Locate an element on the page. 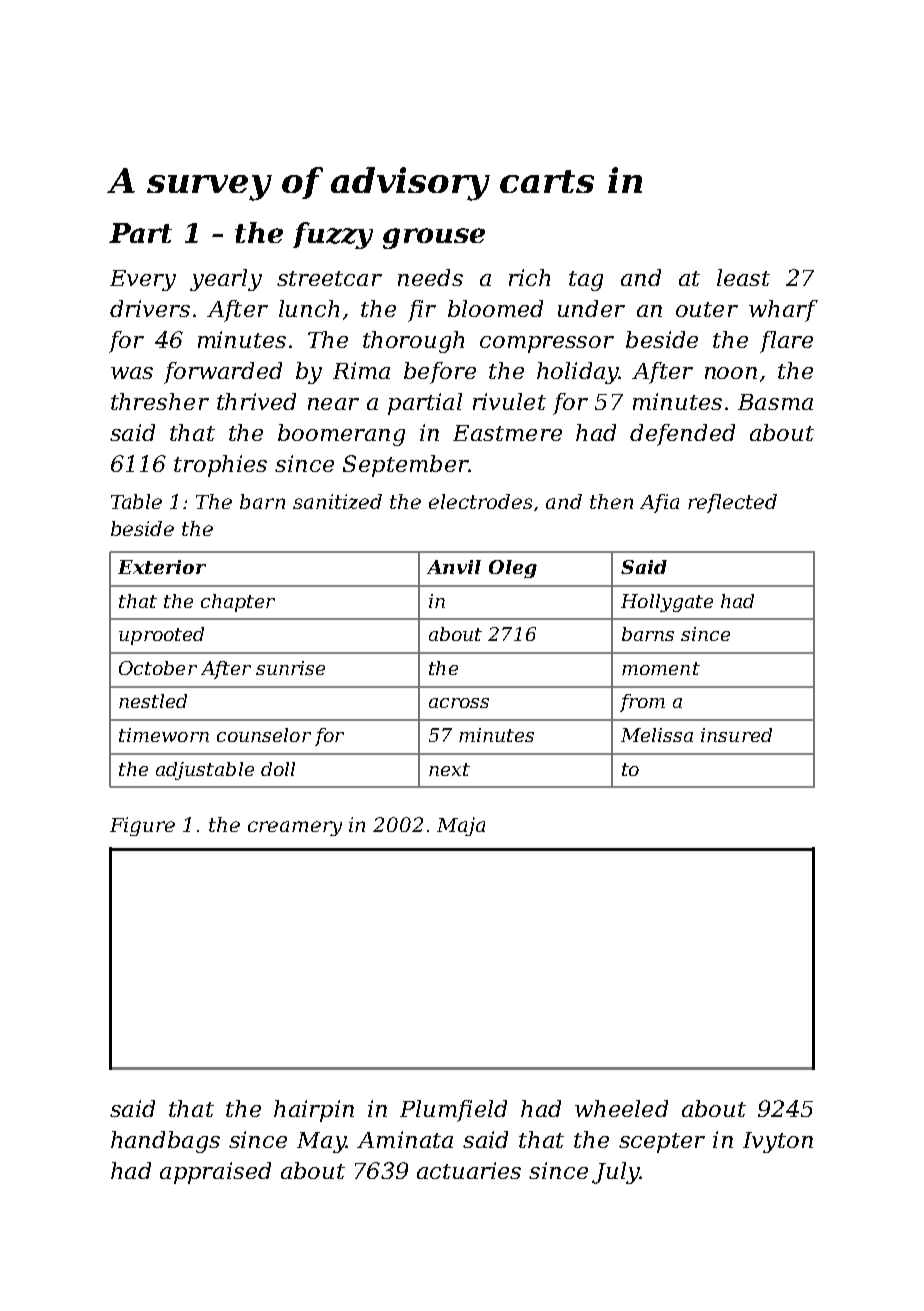 The image size is (924, 1311). Maja is located at coordinates (461, 826).
